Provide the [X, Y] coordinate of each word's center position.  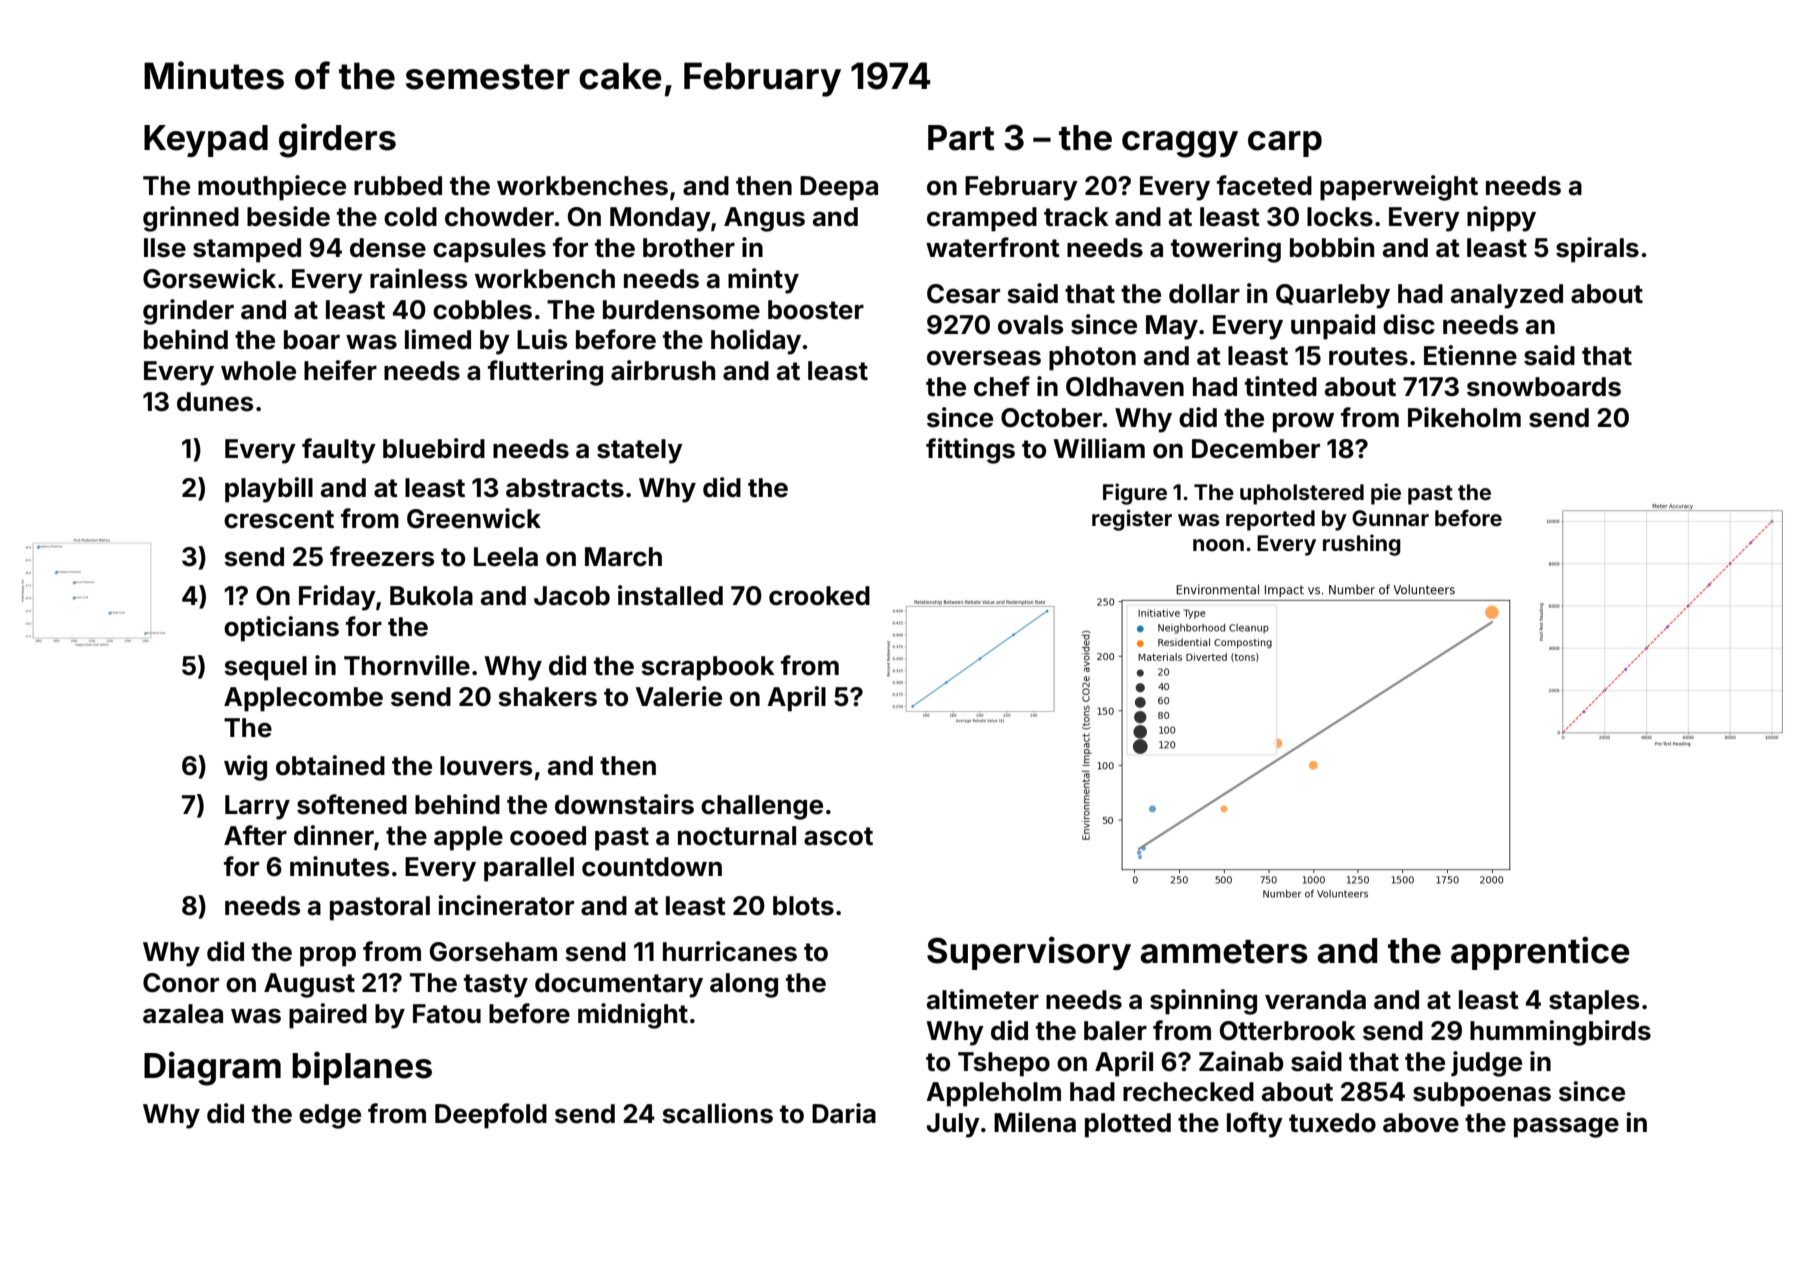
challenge [762, 807]
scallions [717, 1113]
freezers [382, 556]
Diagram [212, 1068]
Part [961, 138]
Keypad [206, 141]
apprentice [1540, 953]
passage [1566, 1127]
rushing [1362, 545]
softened [352, 804]
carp [1285, 144]
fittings [970, 451]
